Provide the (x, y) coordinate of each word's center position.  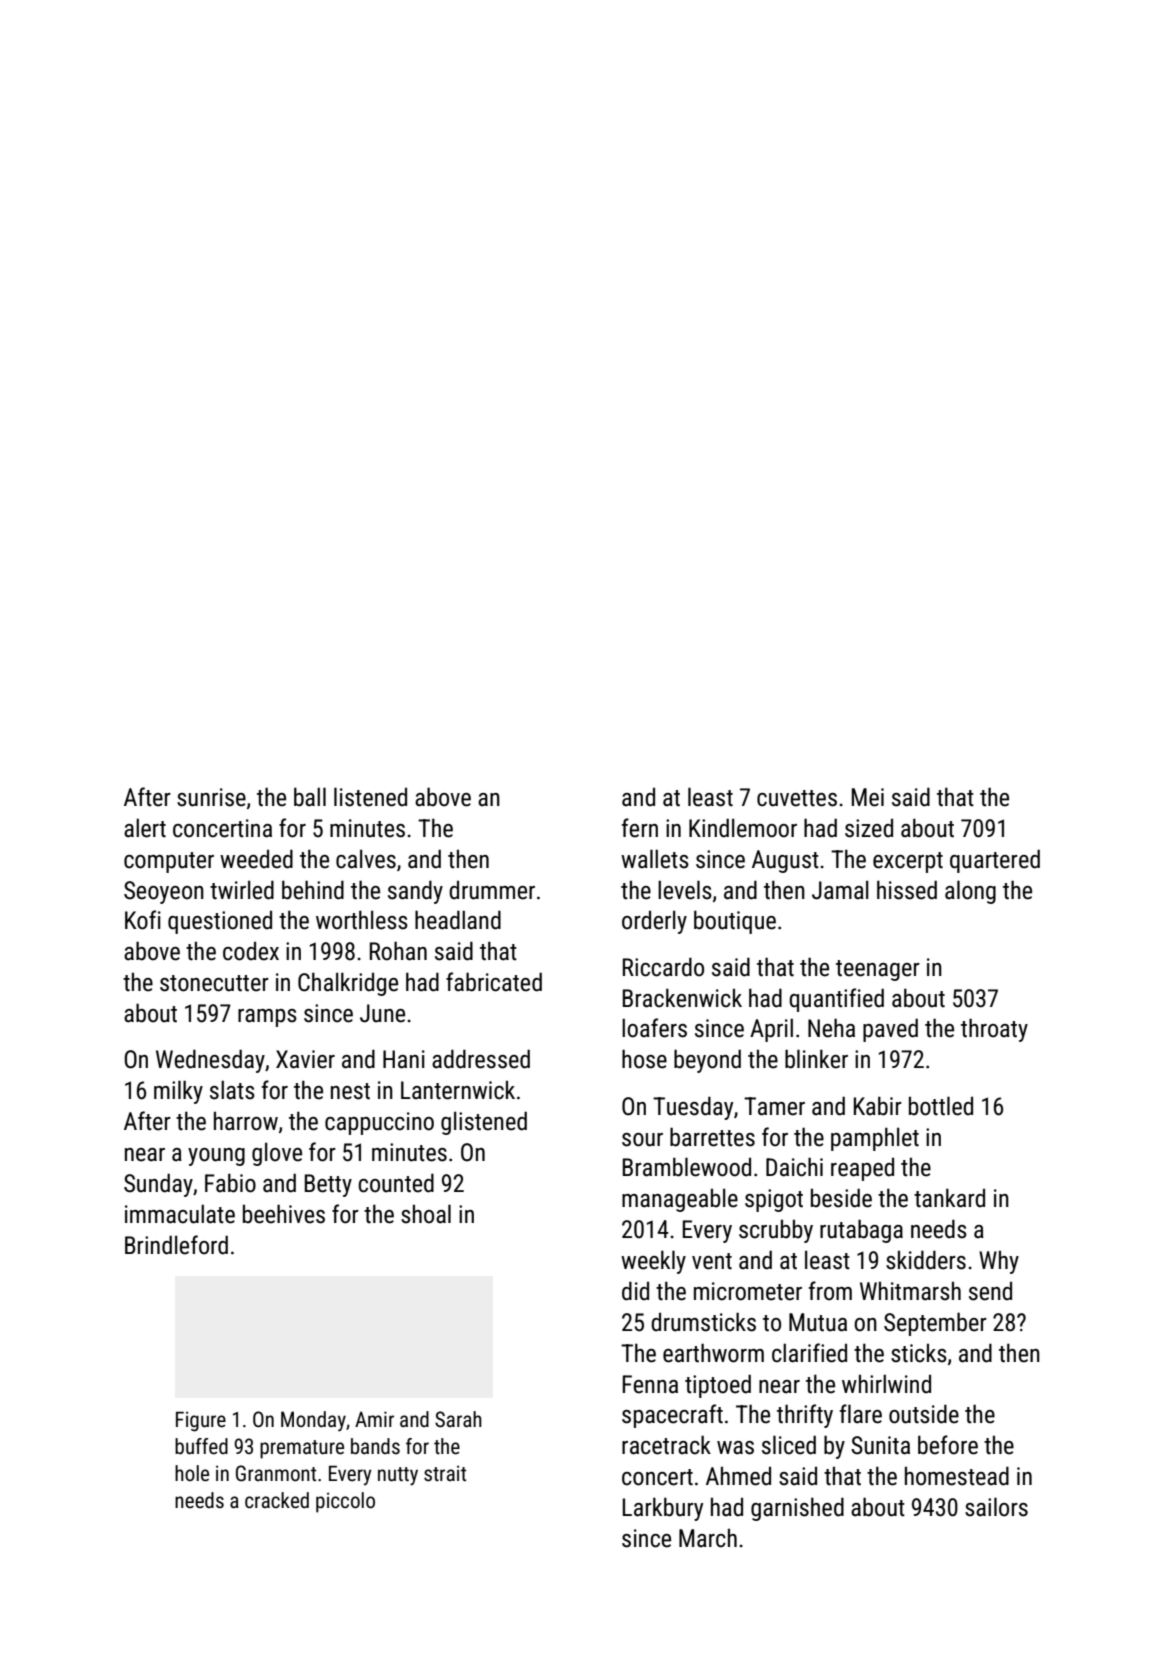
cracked (277, 1500)
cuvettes (797, 798)
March (708, 1538)
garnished (797, 1509)
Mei (868, 797)
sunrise (211, 797)
